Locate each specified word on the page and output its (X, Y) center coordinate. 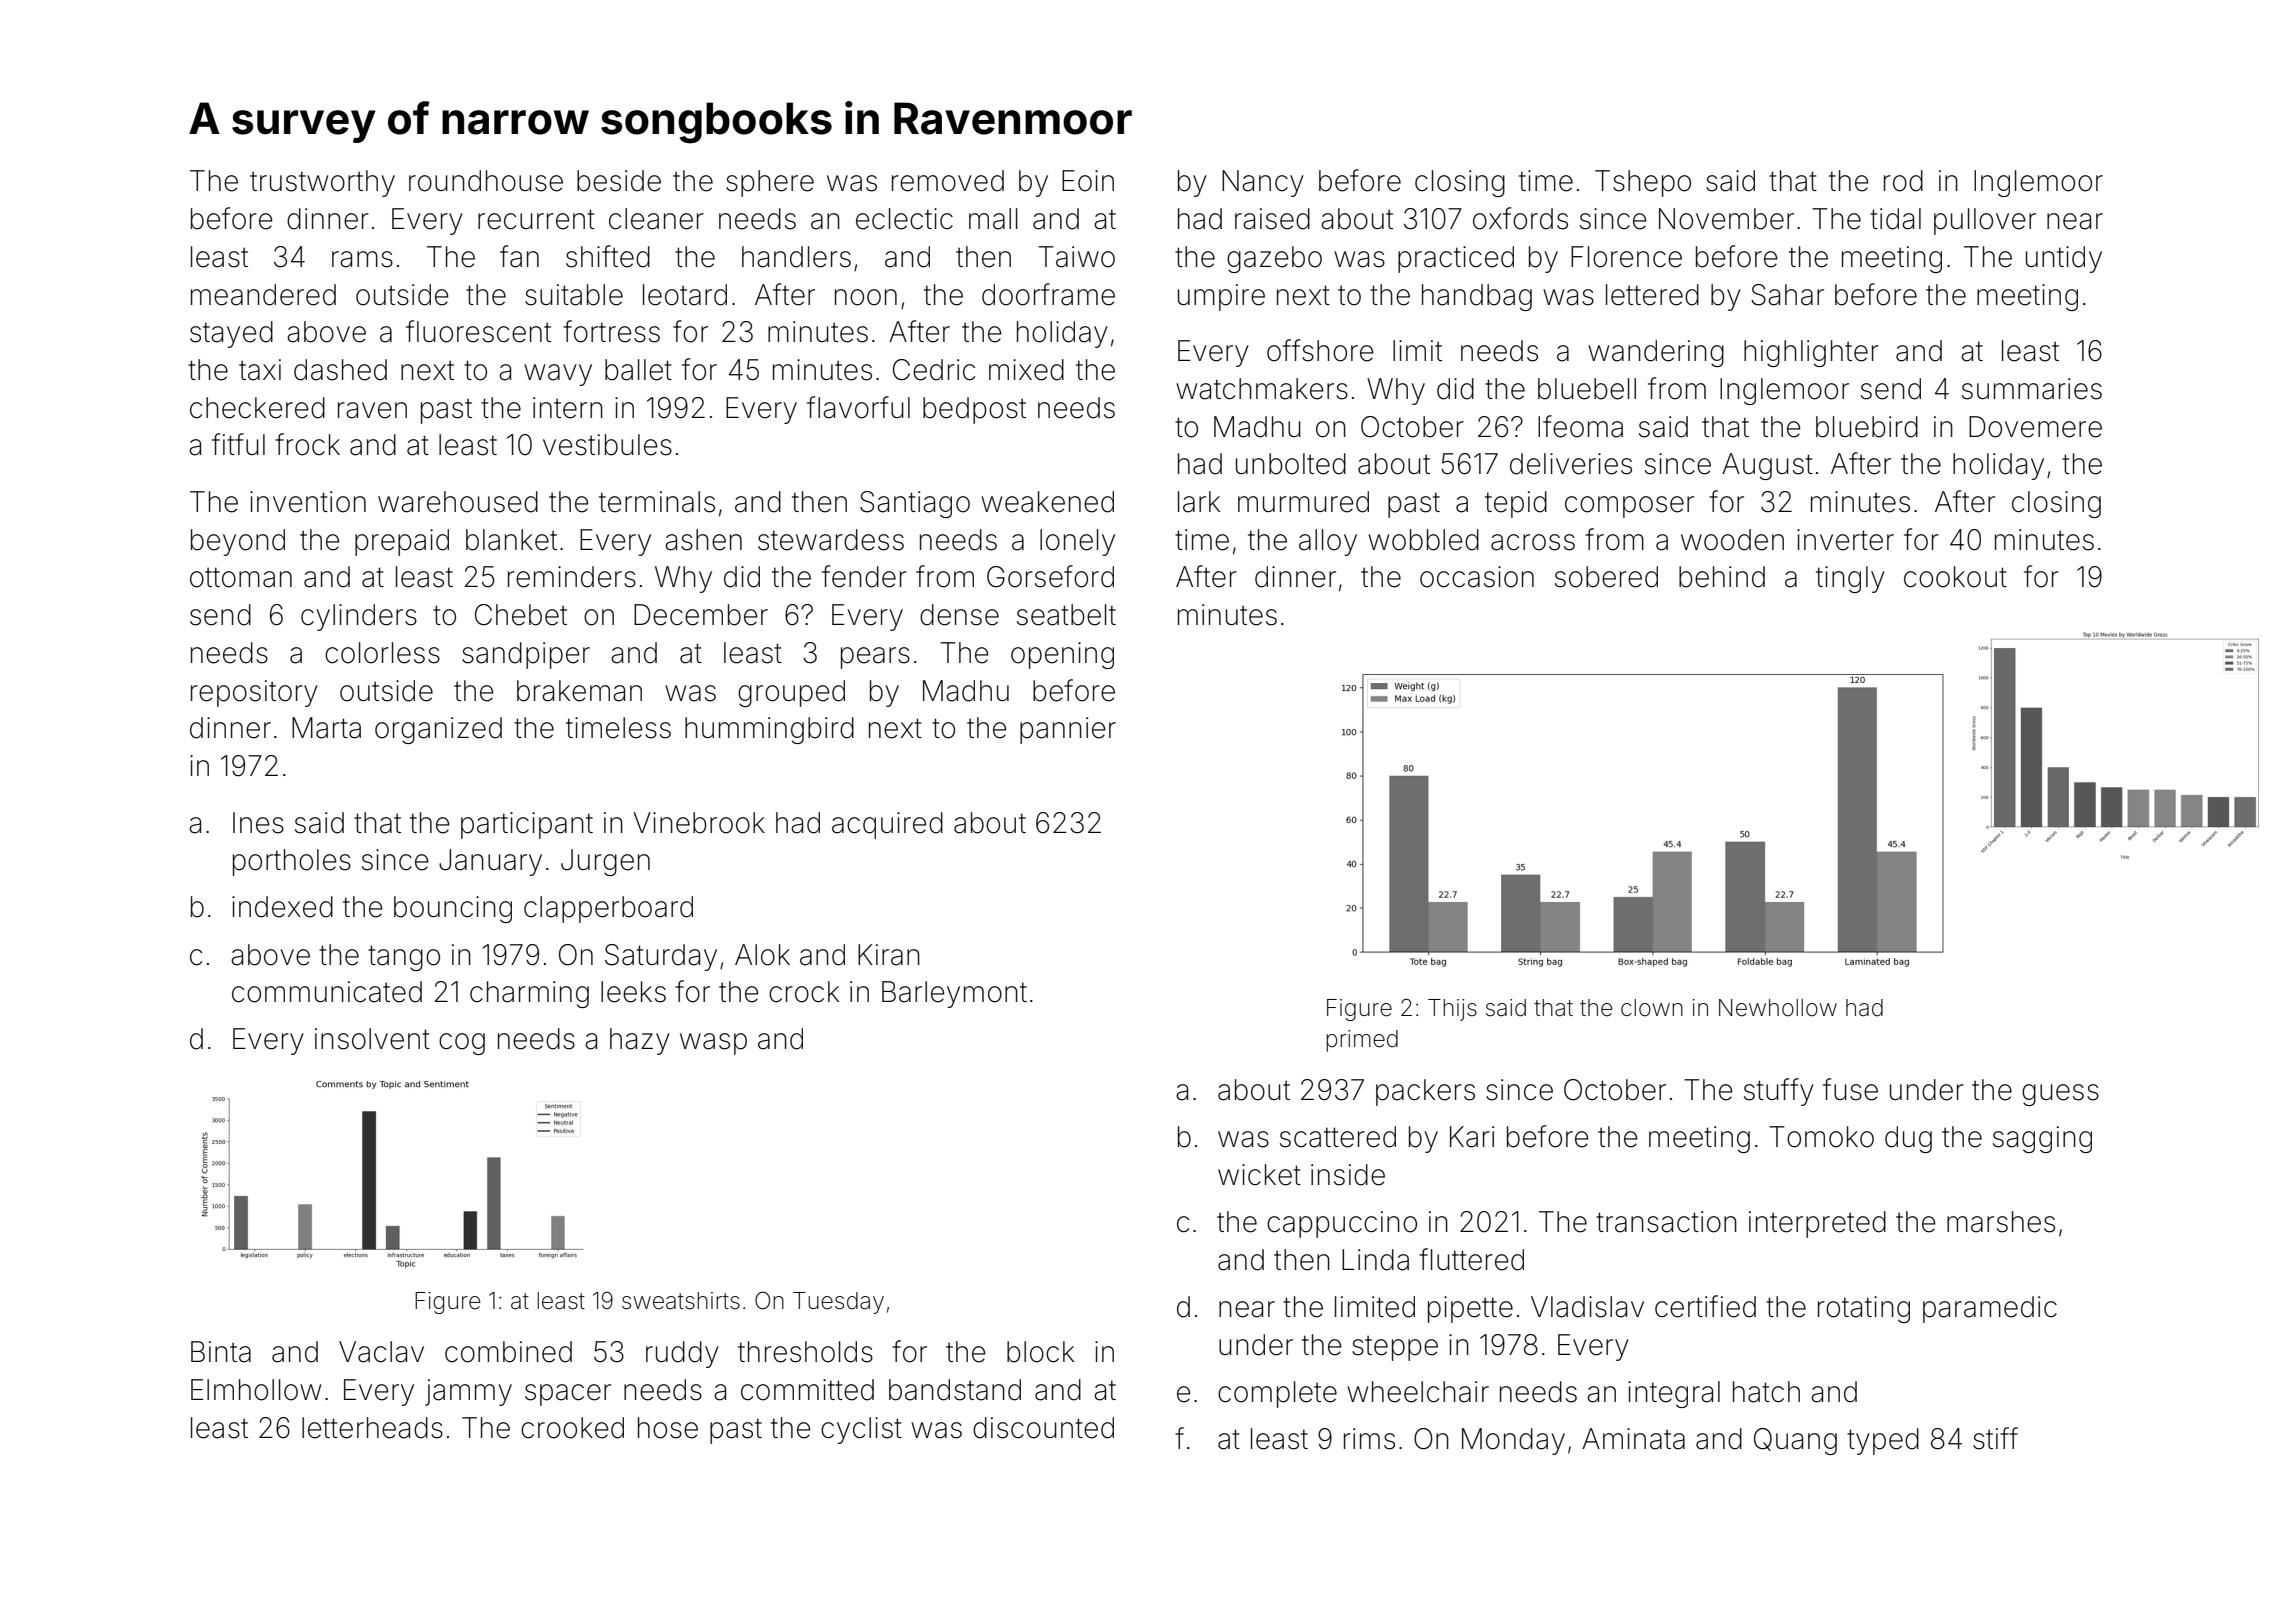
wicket (1259, 1175)
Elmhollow (256, 1390)
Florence (1626, 257)
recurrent (536, 219)
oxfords (1520, 218)
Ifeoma (1580, 426)
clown (1652, 1008)
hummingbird (769, 730)
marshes (2001, 1222)
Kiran (889, 955)
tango (404, 958)
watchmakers (1262, 389)
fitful (238, 444)
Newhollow (1778, 1008)
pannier (1068, 730)
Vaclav (381, 1352)
